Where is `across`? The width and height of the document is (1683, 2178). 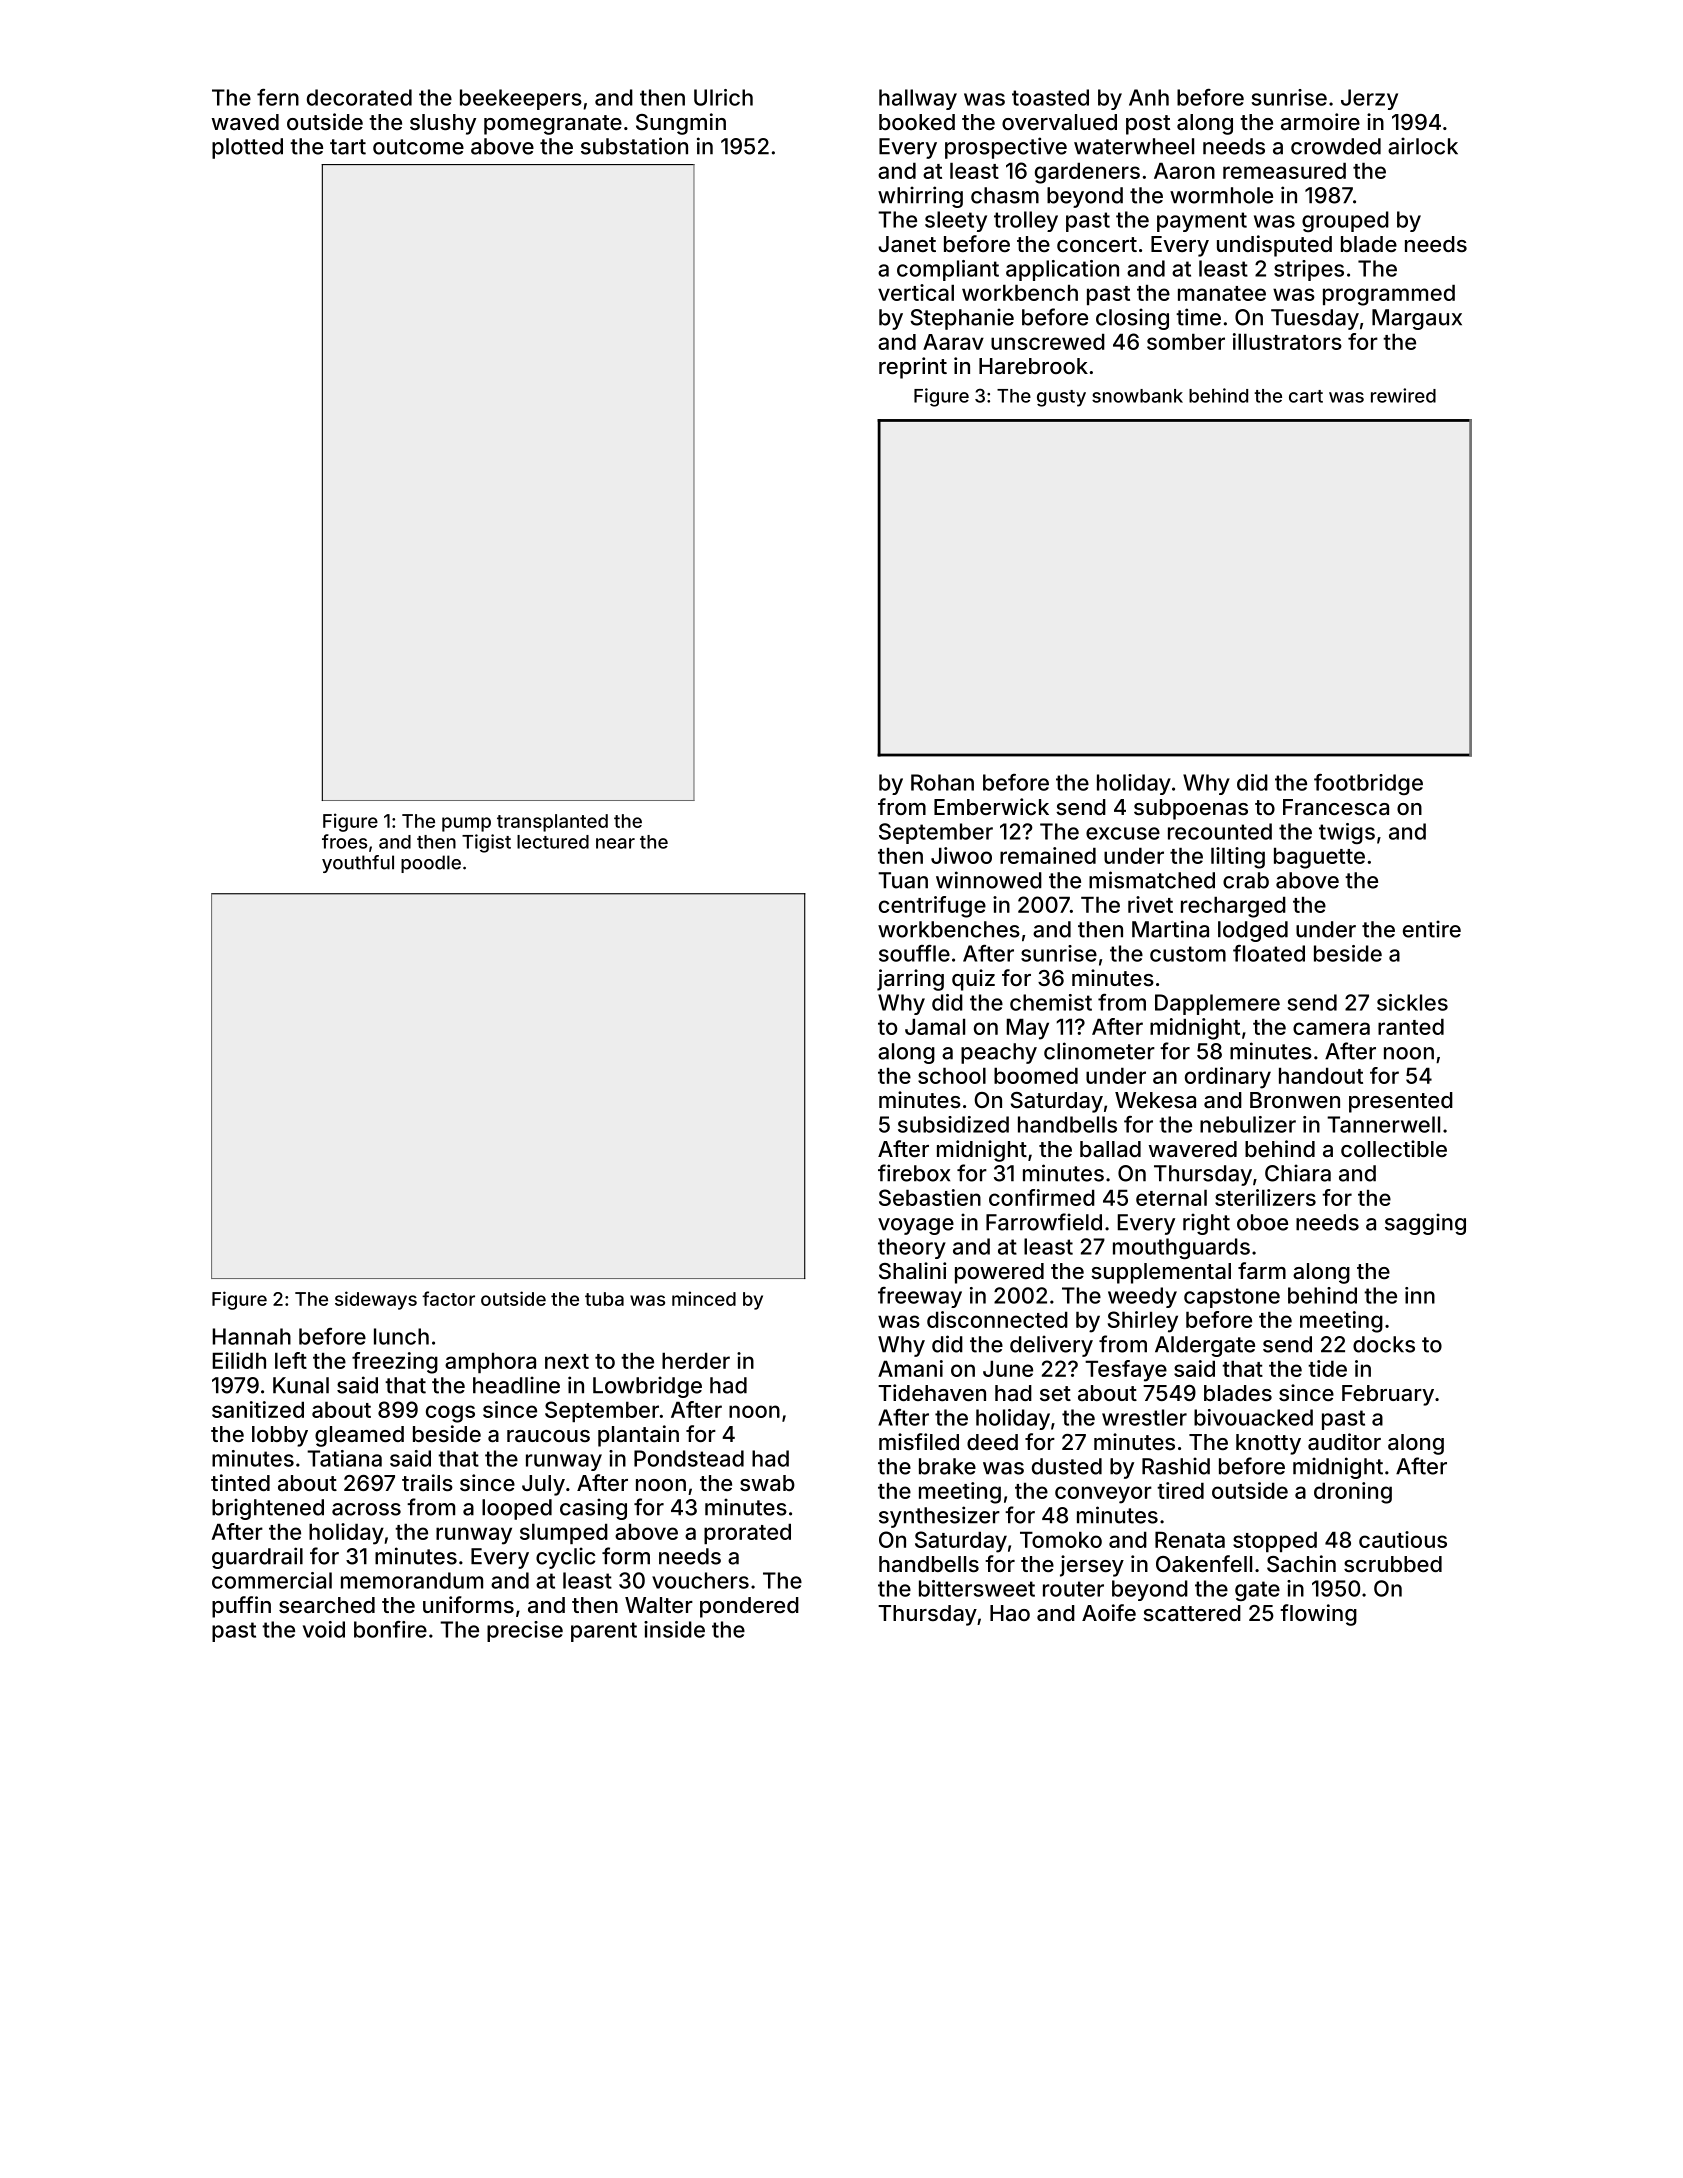
across is located at coordinates (366, 1509).
